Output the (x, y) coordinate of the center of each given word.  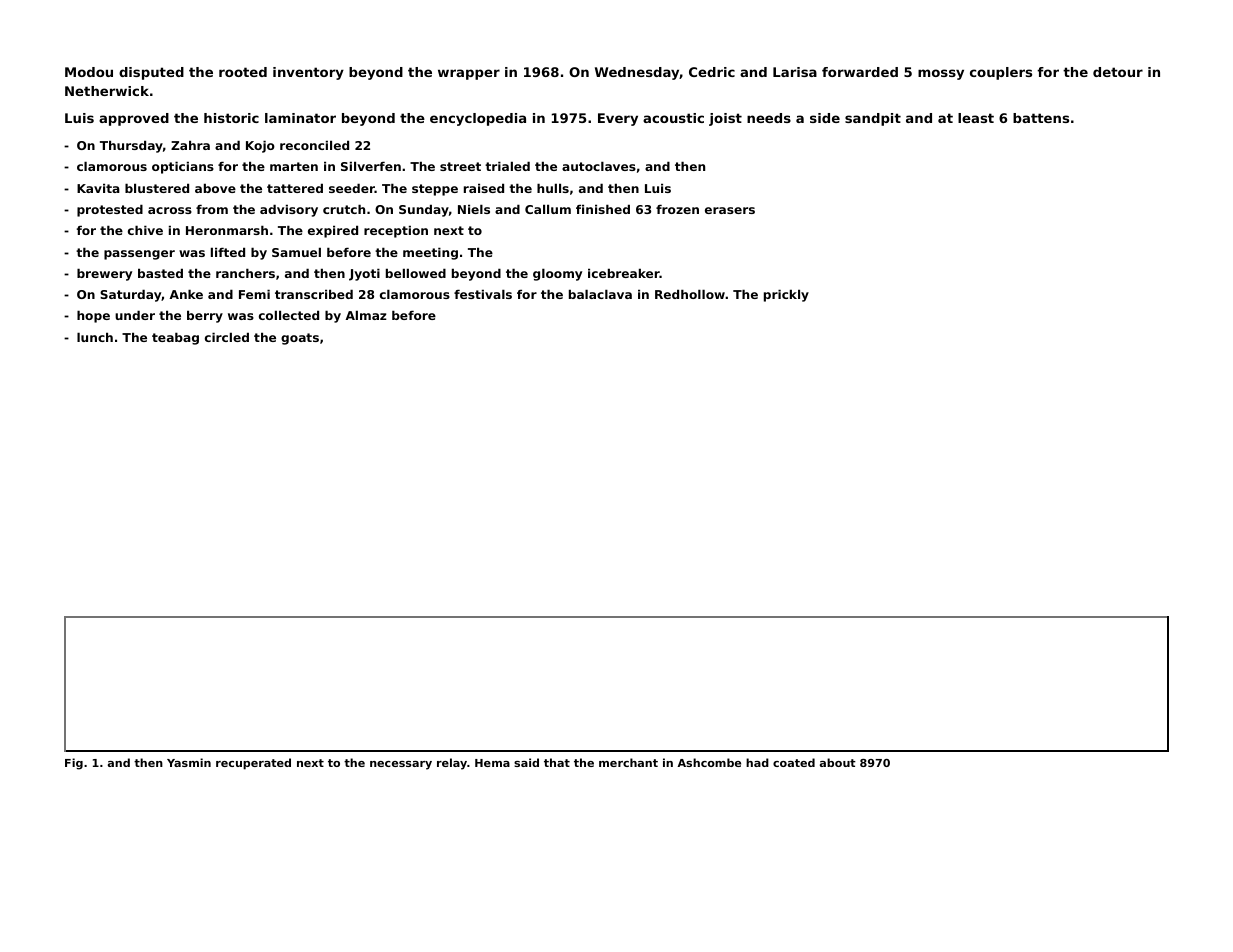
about (838, 762)
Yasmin (189, 762)
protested (110, 210)
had (757, 762)
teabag (175, 338)
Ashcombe (709, 762)
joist (725, 119)
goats (300, 339)
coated (794, 762)
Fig (74, 764)
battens (1041, 118)
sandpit (873, 119)
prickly (786, 295)
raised (484, 188)
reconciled (314, 145)
